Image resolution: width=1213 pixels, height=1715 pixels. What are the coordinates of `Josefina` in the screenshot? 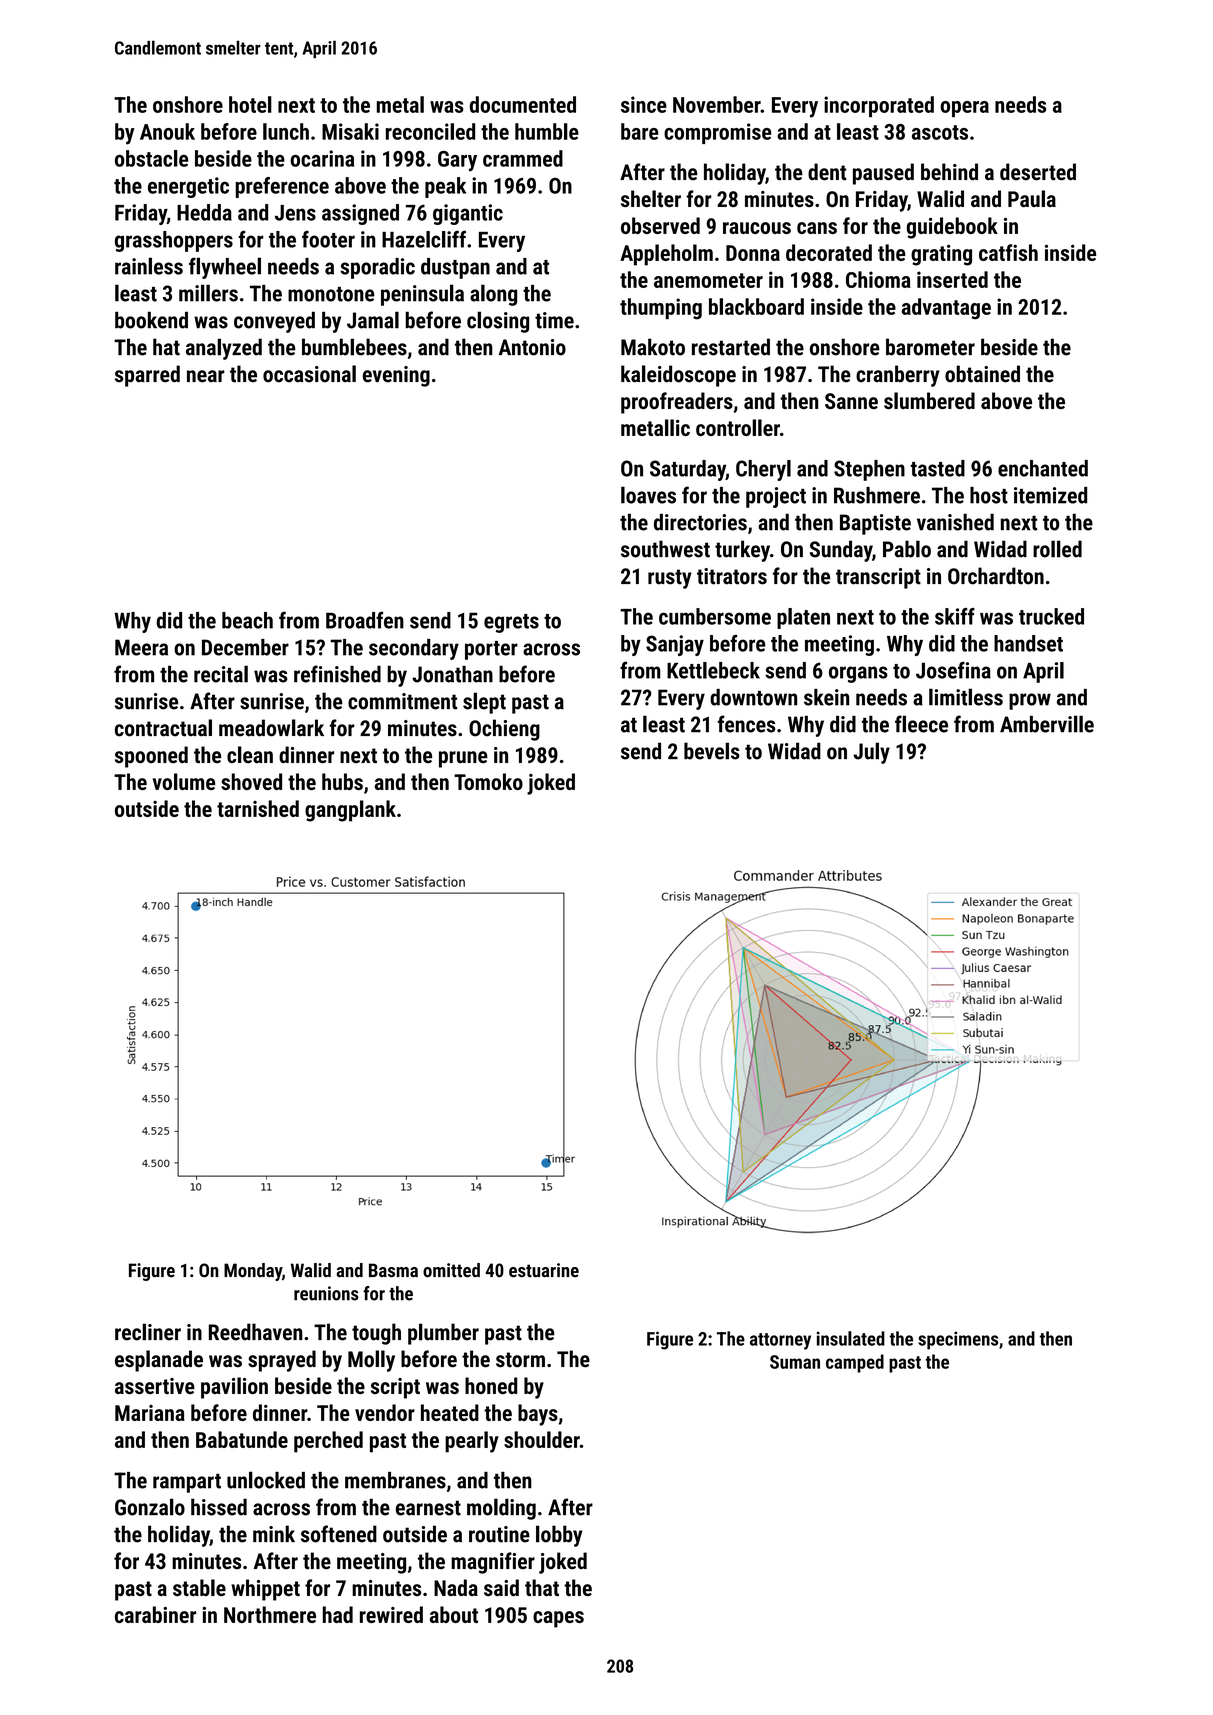 It's located at (953, 670).
